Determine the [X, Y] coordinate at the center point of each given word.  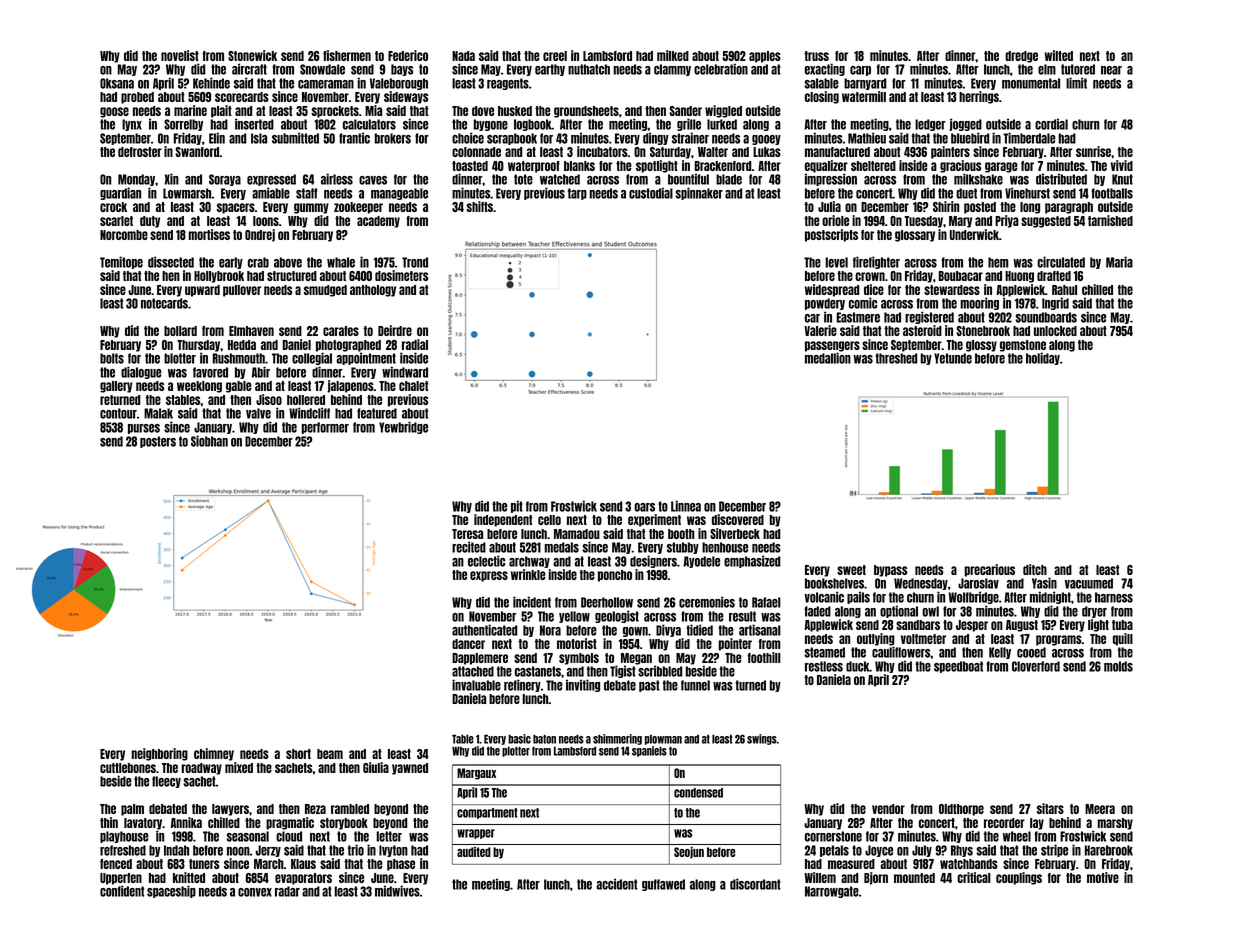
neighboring [159, 754]
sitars [1050, 808]
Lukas [767, 152]
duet [966, 193]
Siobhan [209, 441]
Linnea [686, 506]
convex [255, 892]
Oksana [117, 83]
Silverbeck [735, 533]
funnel [695, 685]
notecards [164, 303]
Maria [1119, 262]
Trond [415, 262]
